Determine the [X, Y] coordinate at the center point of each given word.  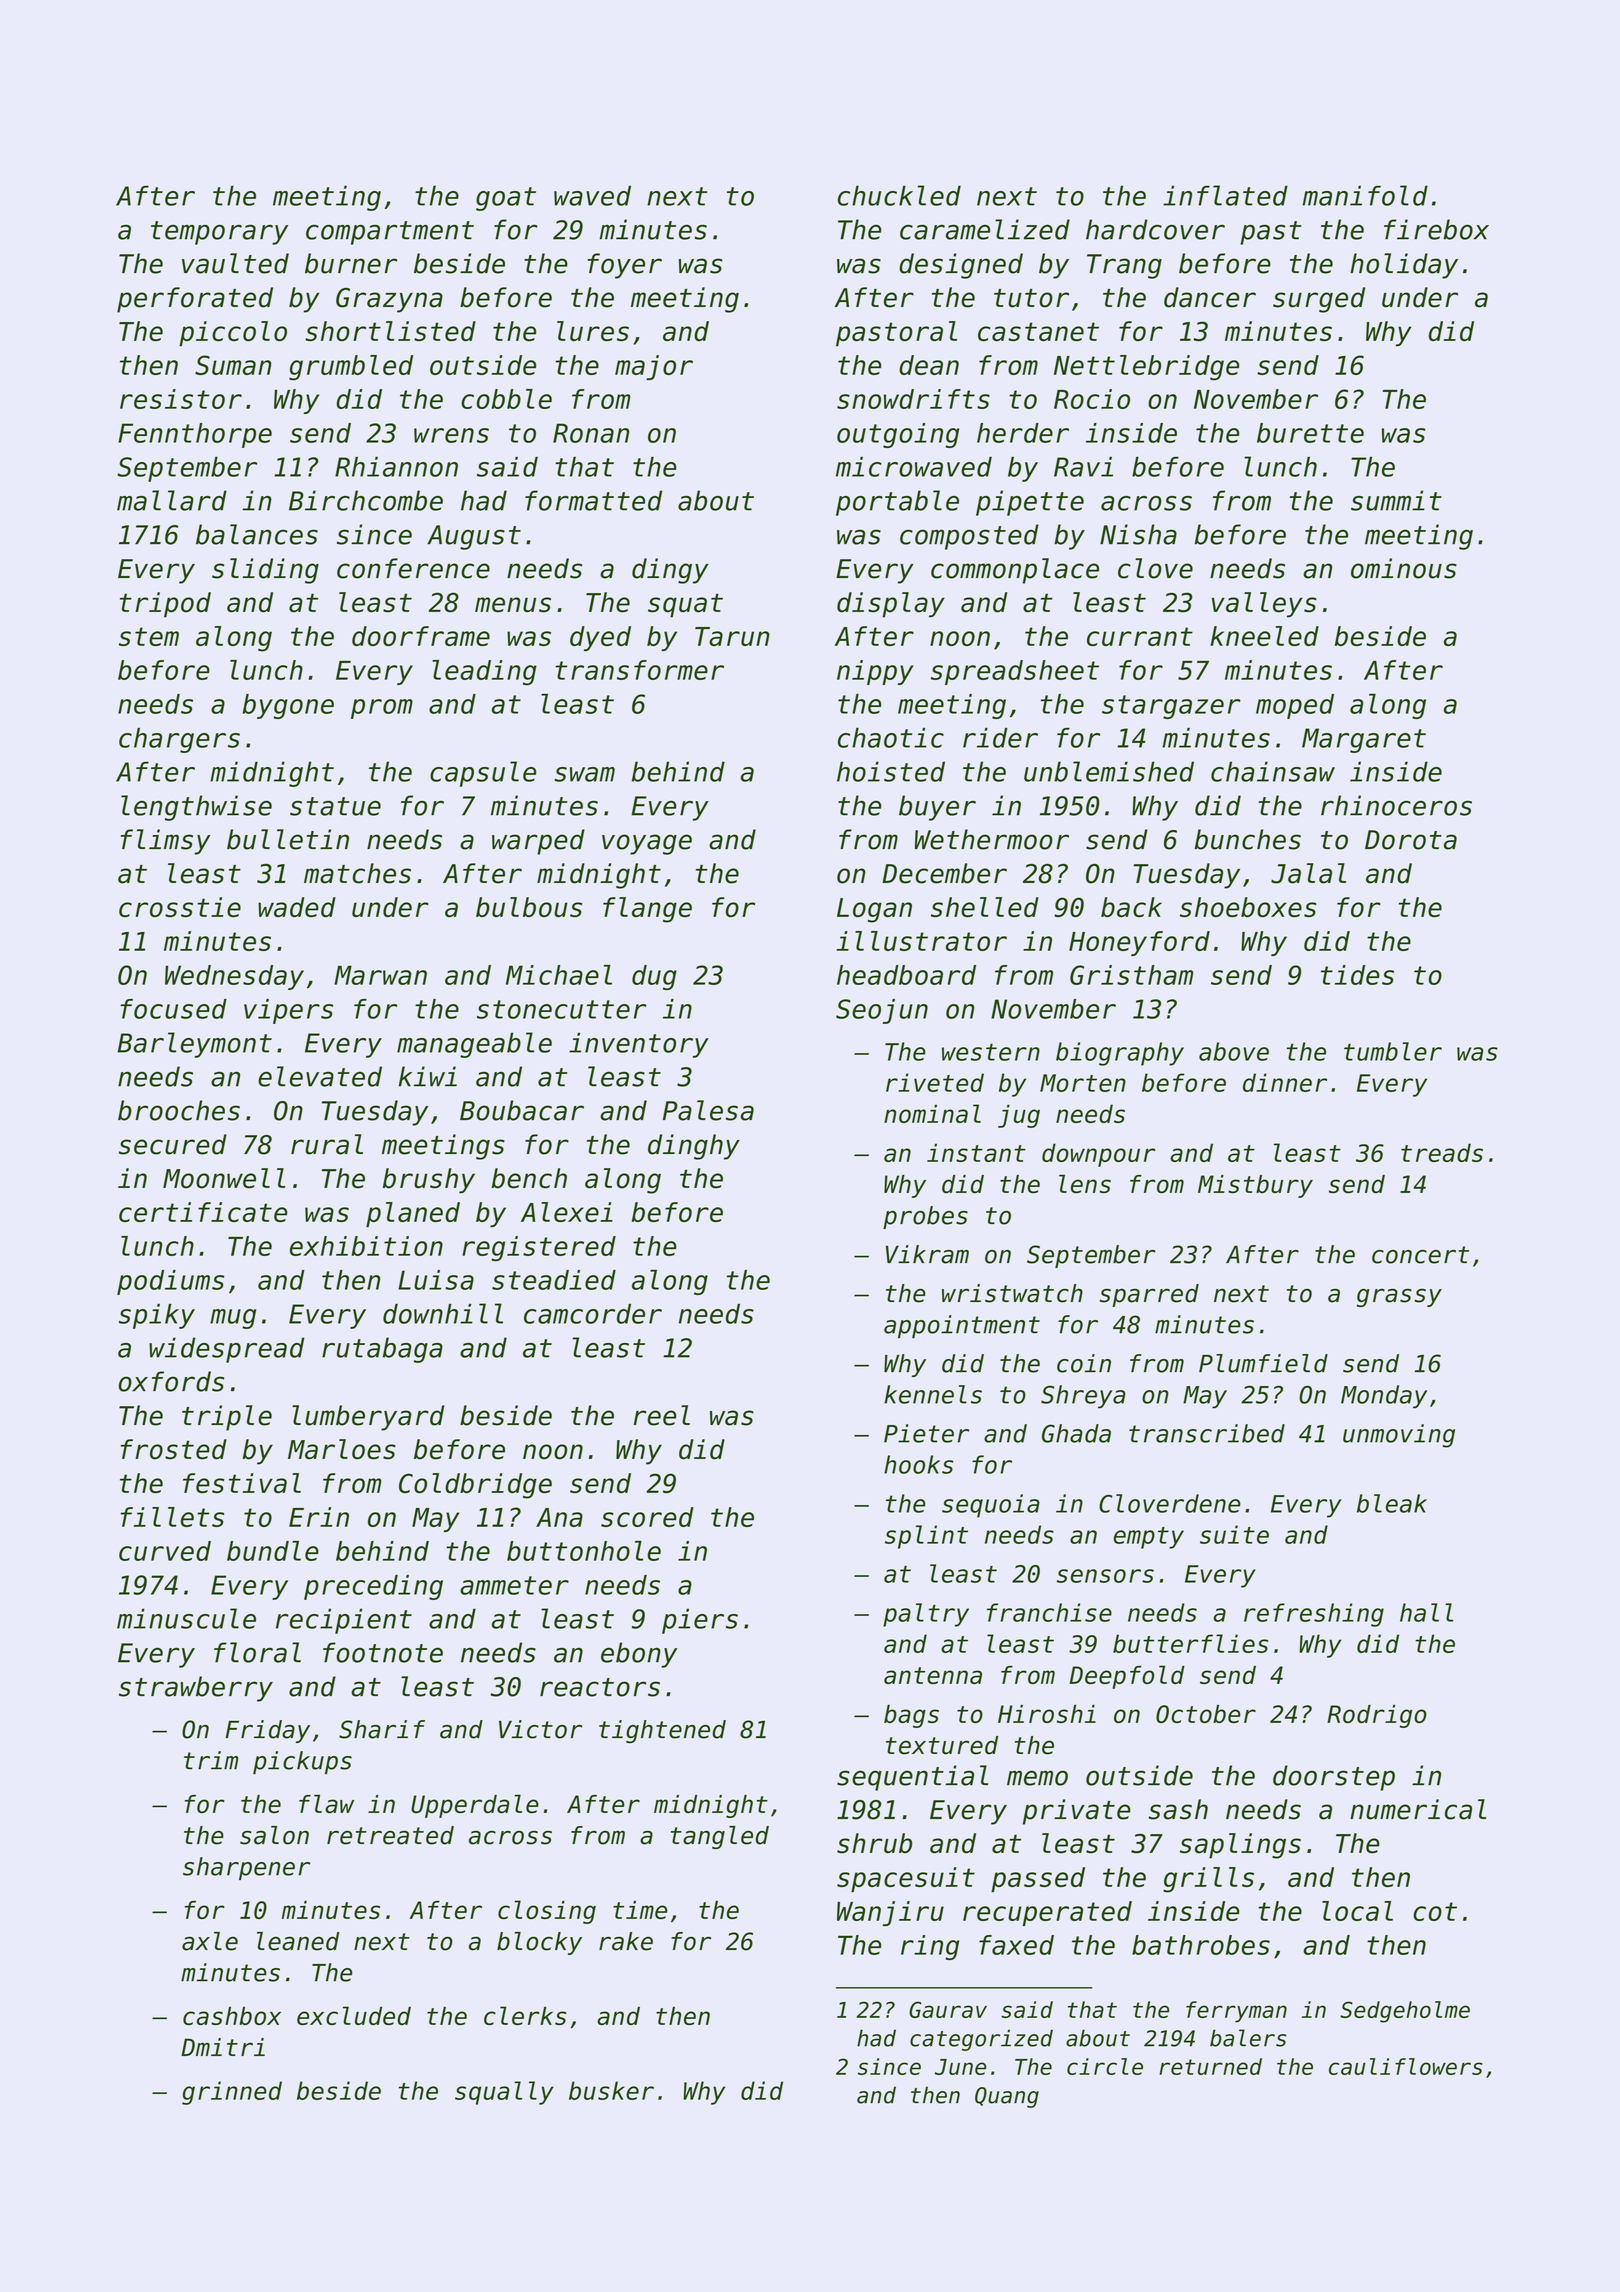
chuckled [899, 195]
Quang [1007, 2097]
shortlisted [390, 331]
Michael [559, 975]
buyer [937, 808]
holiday [1404, 266]
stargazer [1171, 707]
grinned [232, 2093]
